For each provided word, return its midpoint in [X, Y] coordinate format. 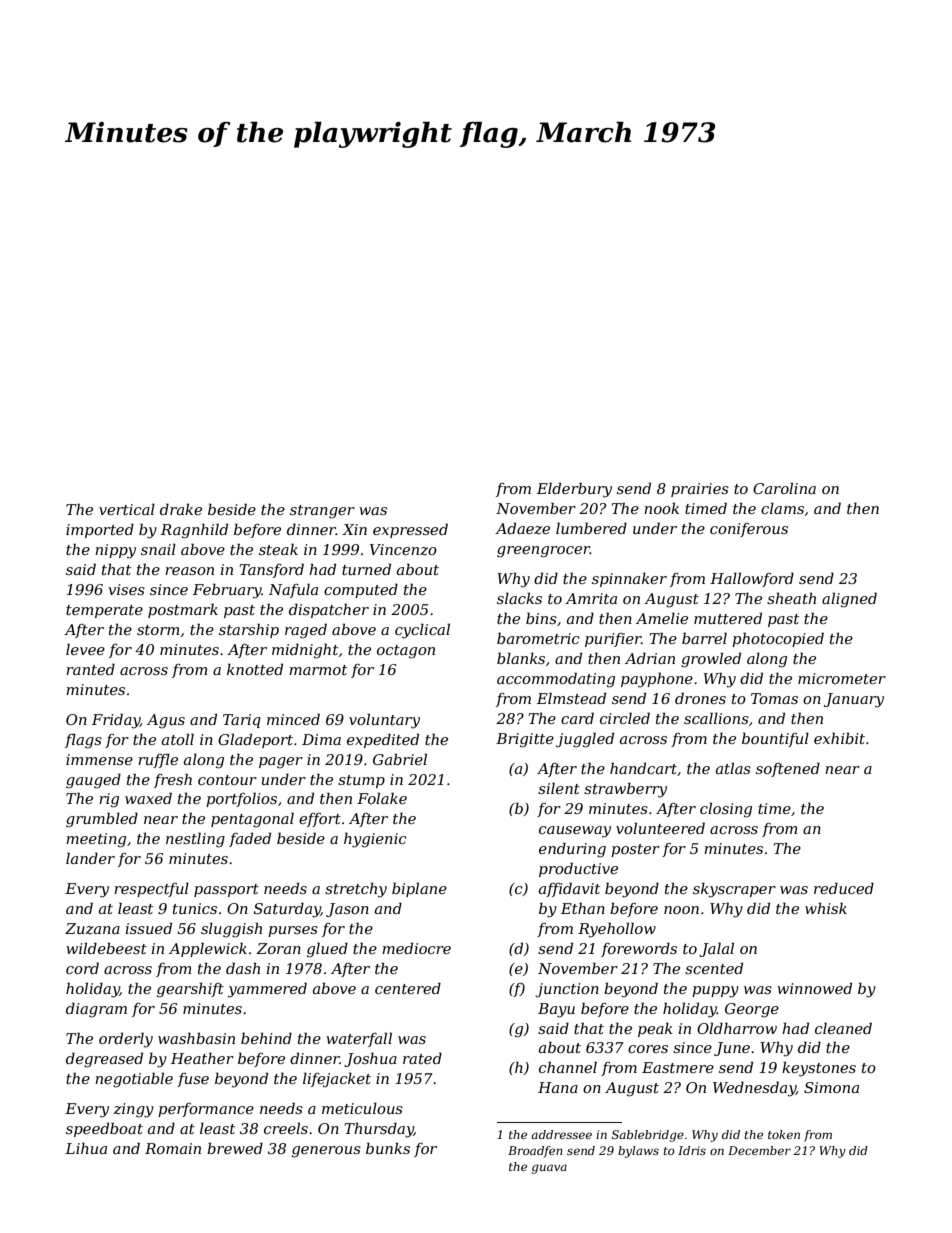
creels [286, 1128]
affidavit [569, 889]
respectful [151, 889]
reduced [844, 888]
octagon [406, 652]
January [854, 700]
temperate [104, 611]
